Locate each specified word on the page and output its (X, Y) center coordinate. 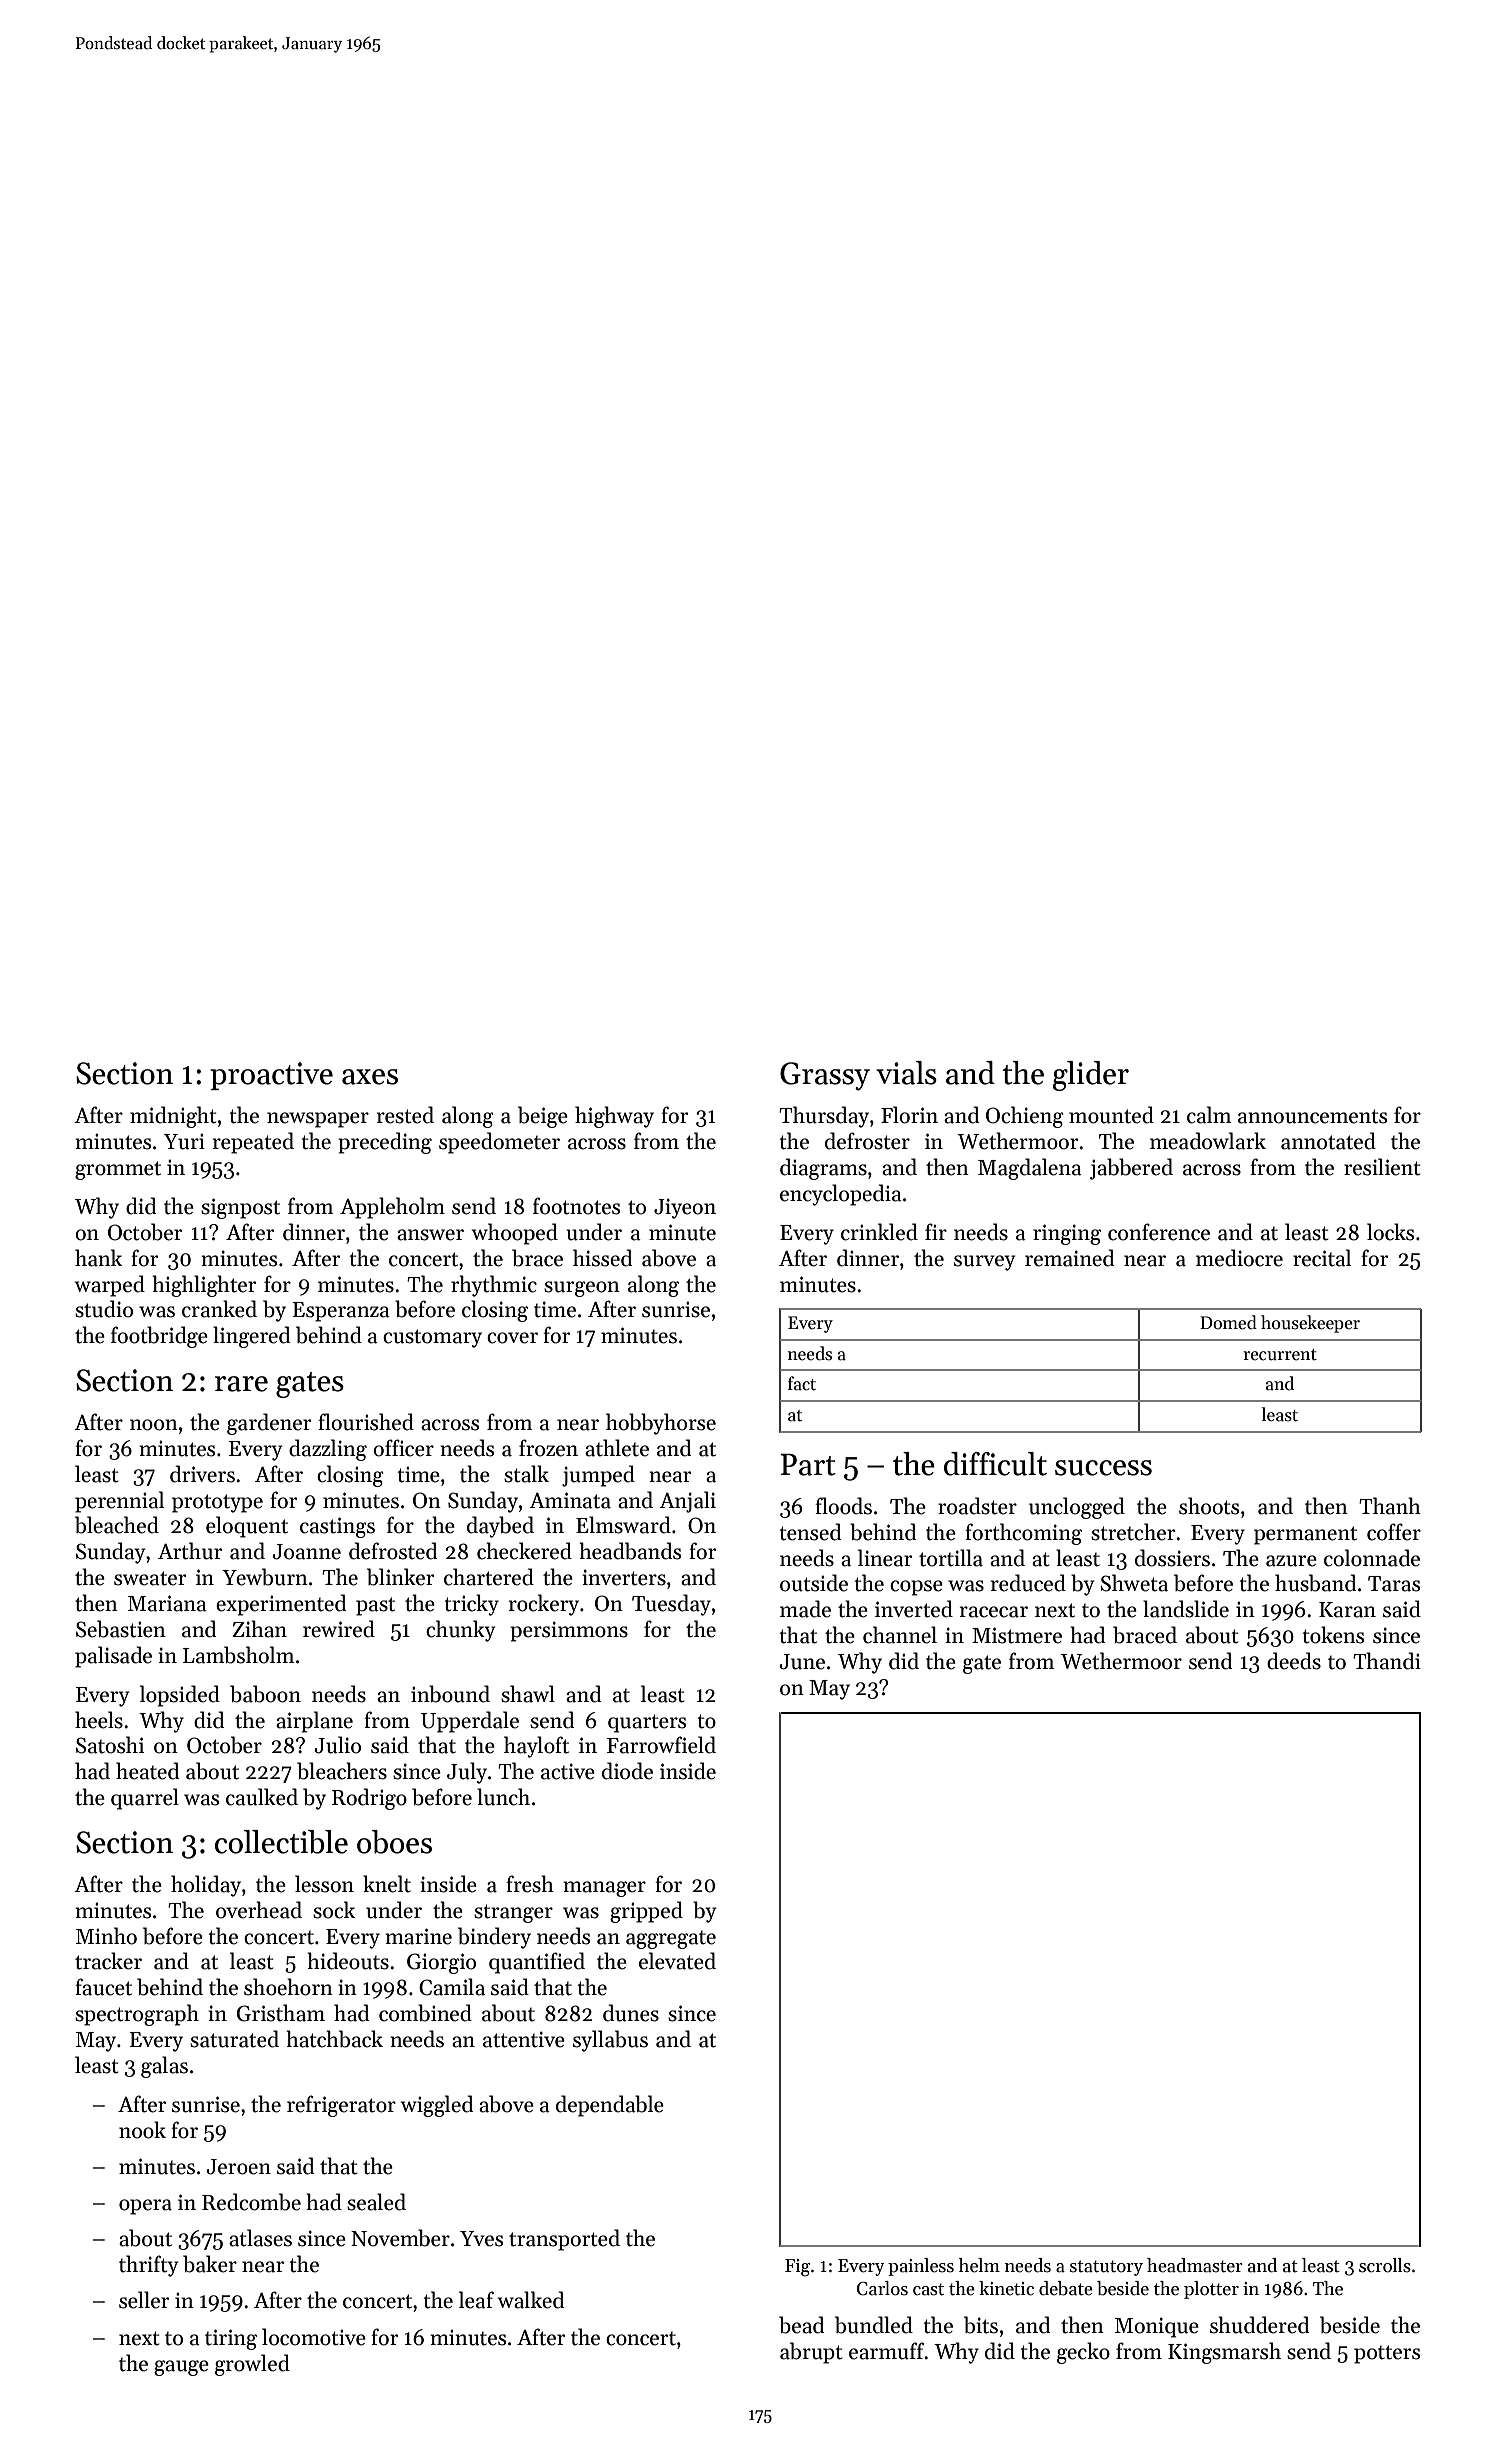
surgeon (582, 1289)
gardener (269, 1424)
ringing (1067, 1234)
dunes (631, 2013)
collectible (281, 1842)
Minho (106, 1936)
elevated (677, 1961)
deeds (1294, 1661)
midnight (173, 1117)
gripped (646, 1912)
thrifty (148, 2266)
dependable (610, 2106)
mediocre (1239, 1258)
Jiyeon (685, 1208)
